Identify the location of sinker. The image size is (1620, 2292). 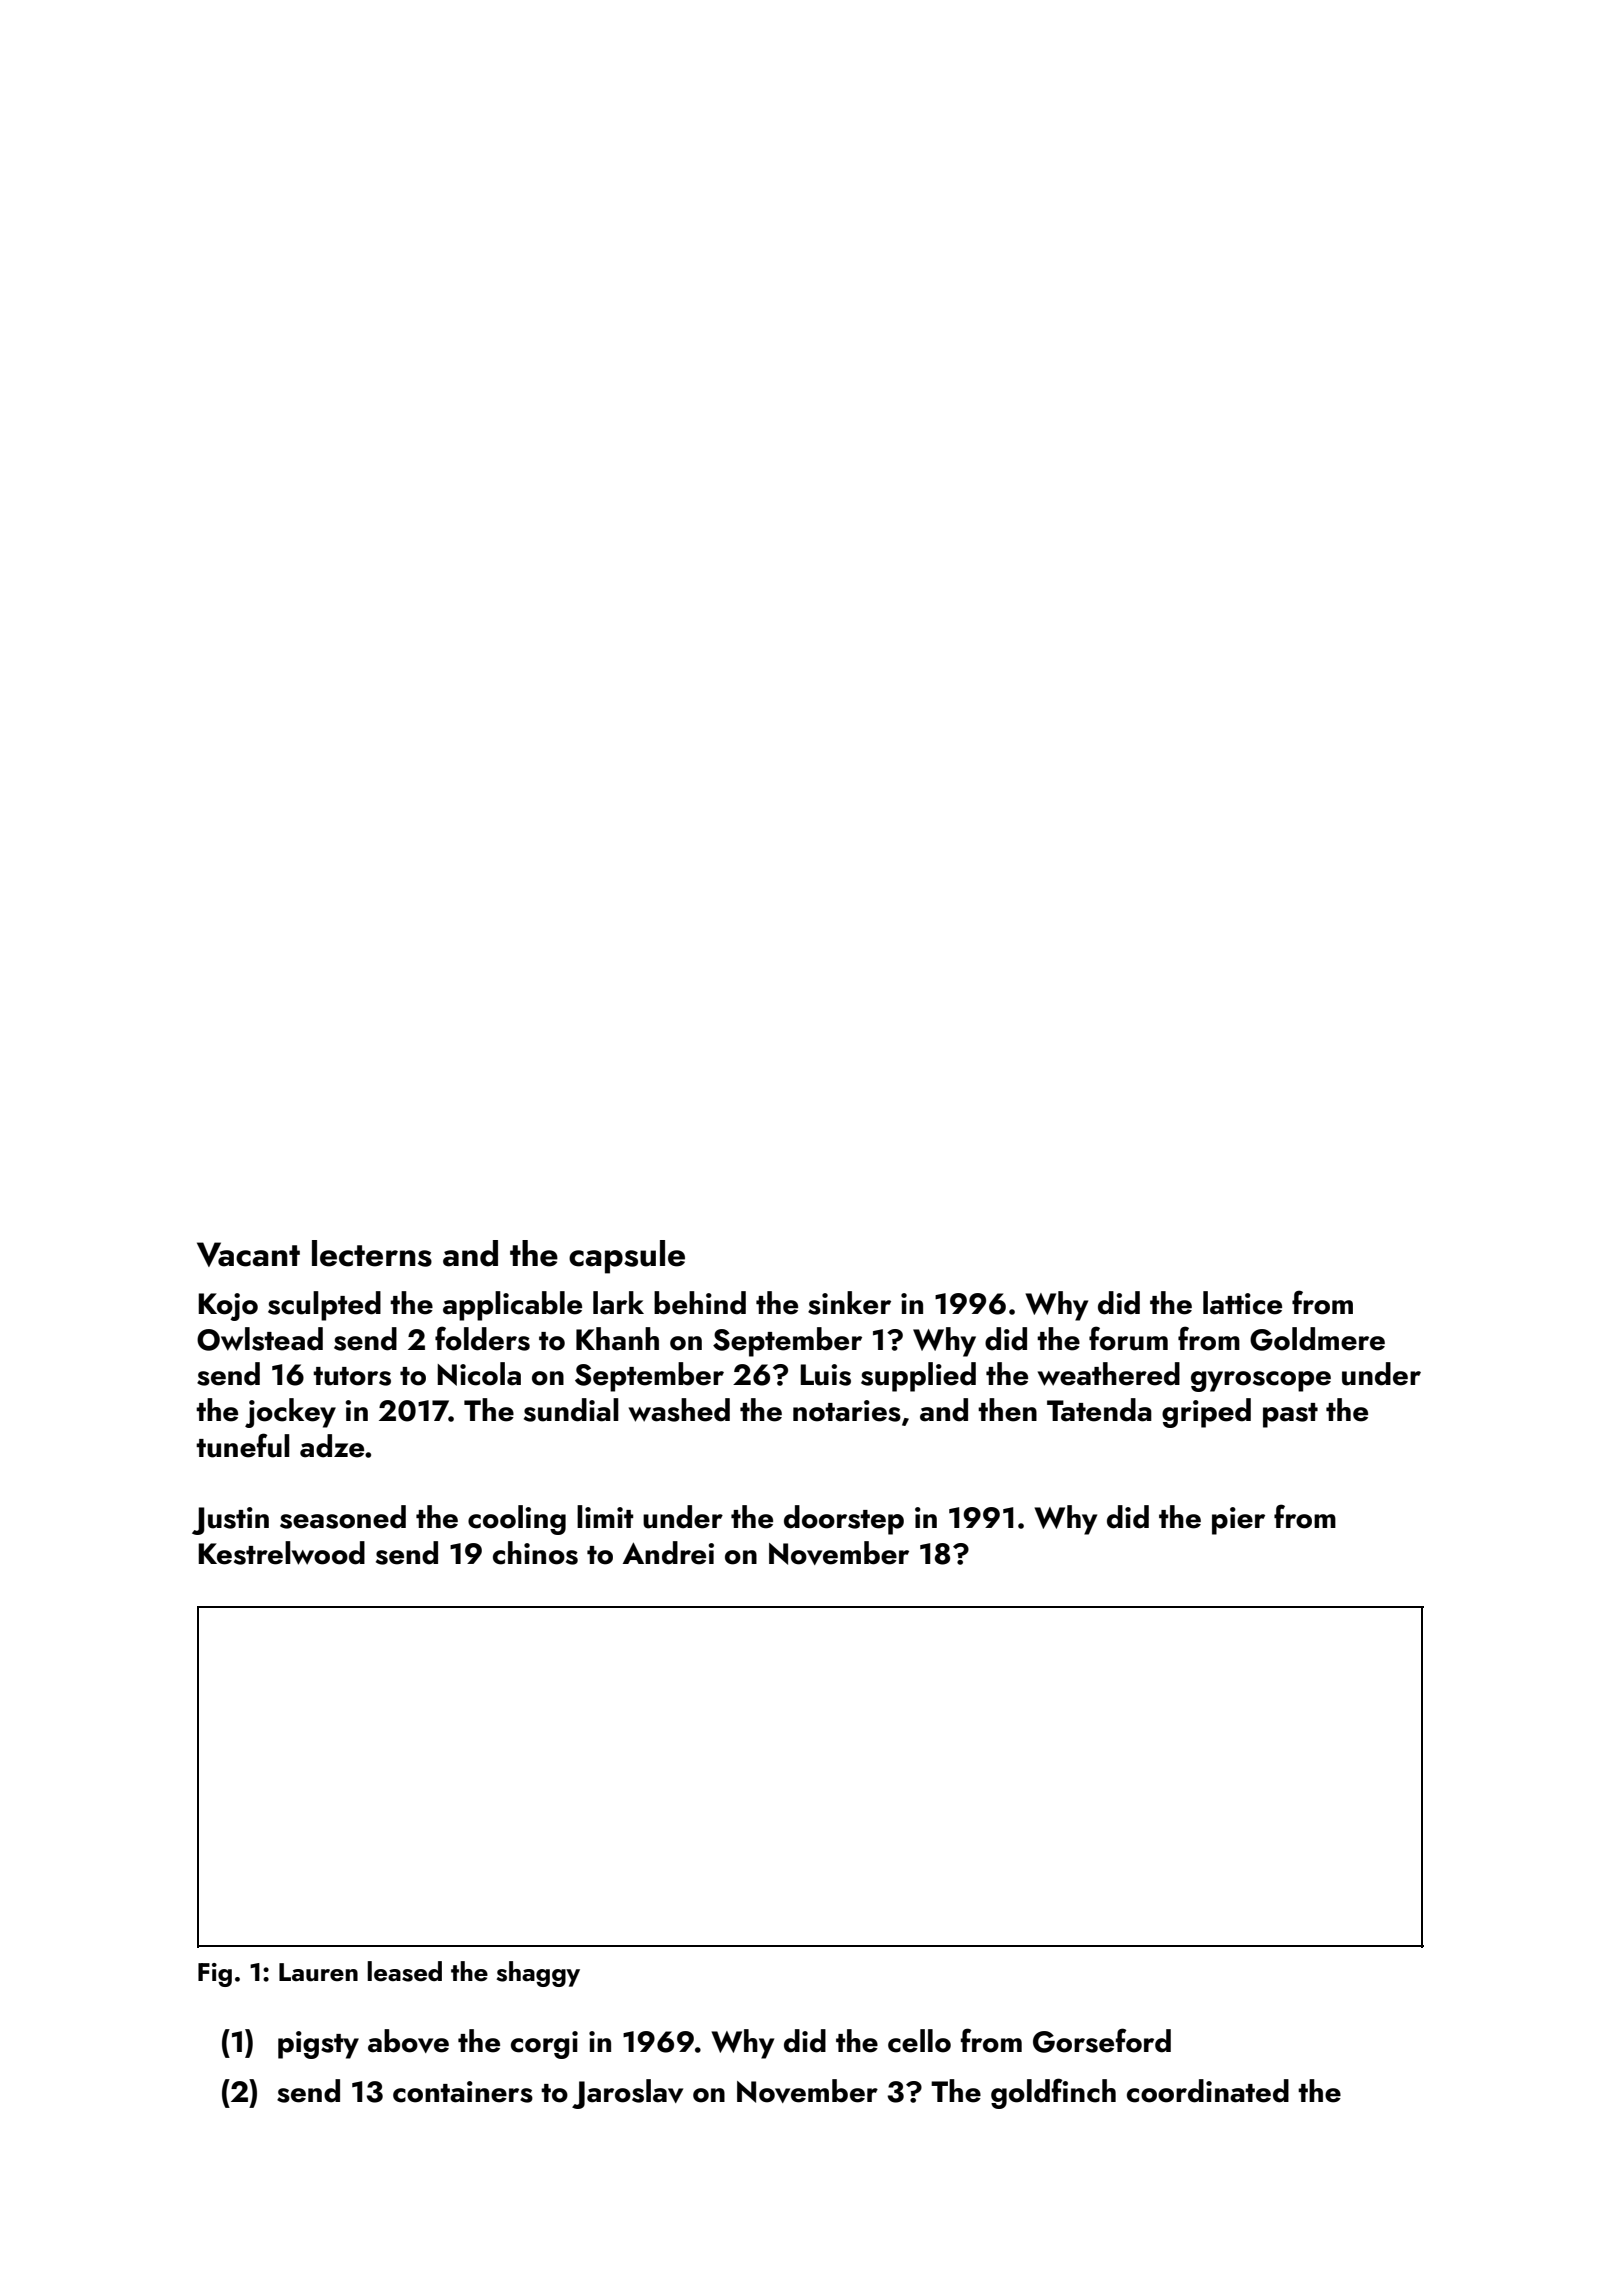
(849, 1303).
